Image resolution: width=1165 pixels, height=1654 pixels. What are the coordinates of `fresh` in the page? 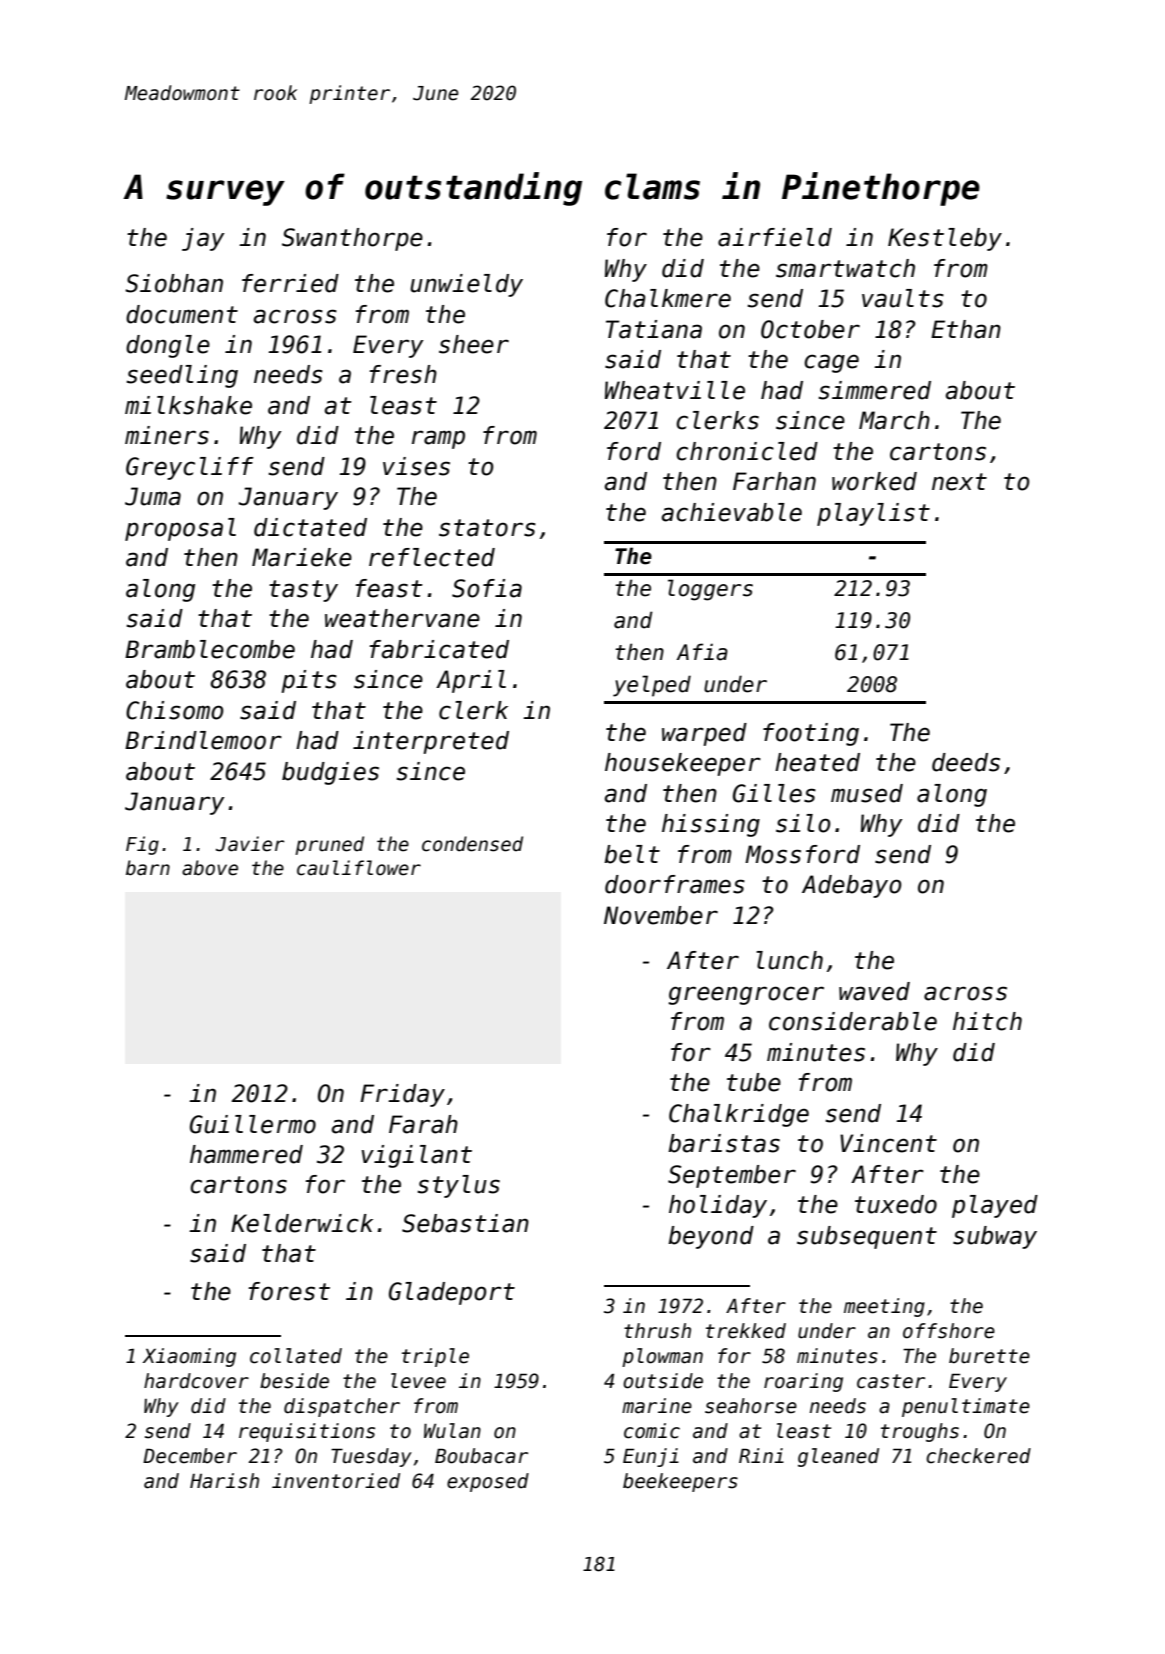 It's located at (403, 374).
